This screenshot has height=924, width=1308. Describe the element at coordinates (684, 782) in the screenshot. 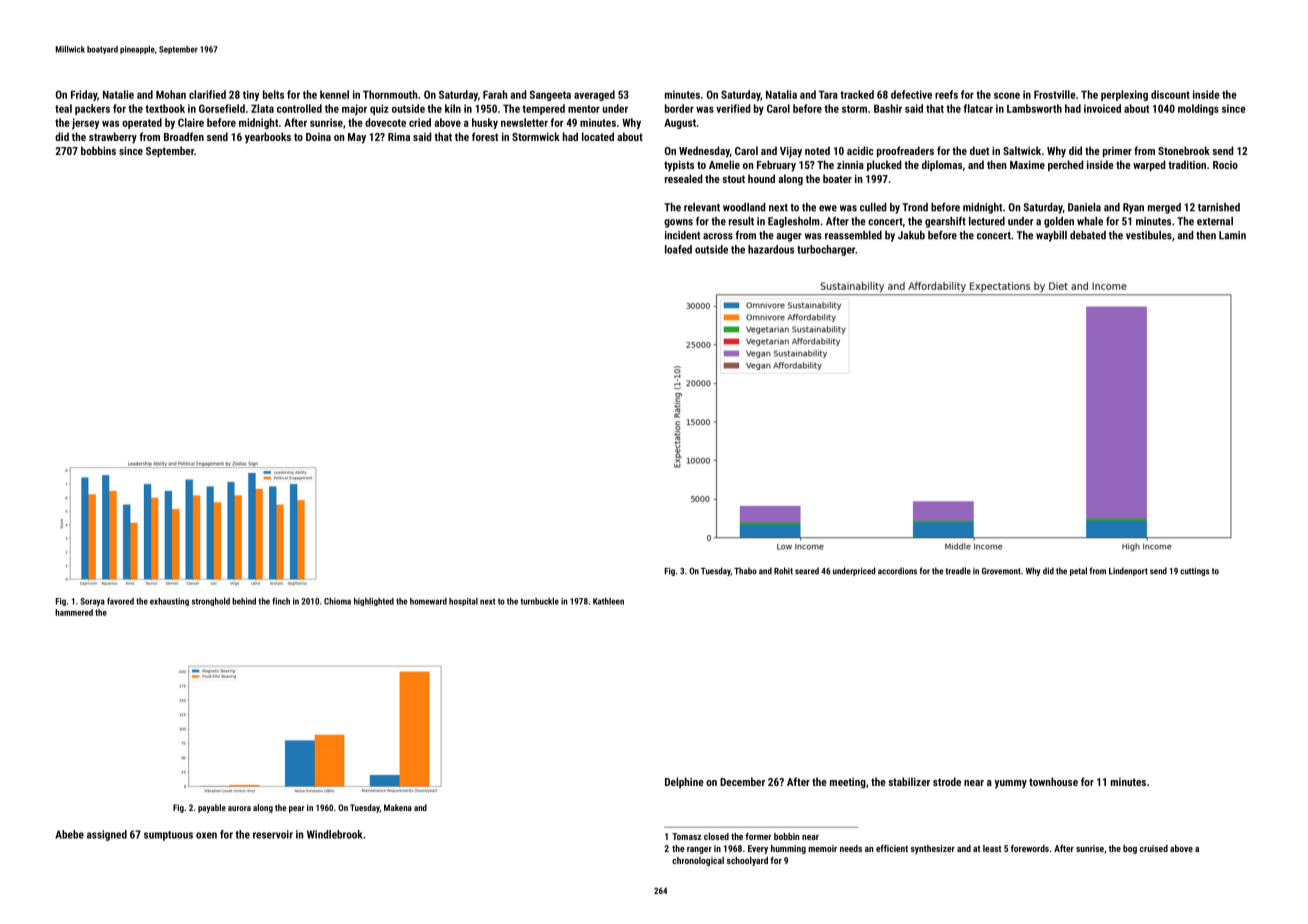

I see `Delphine` at that location.
